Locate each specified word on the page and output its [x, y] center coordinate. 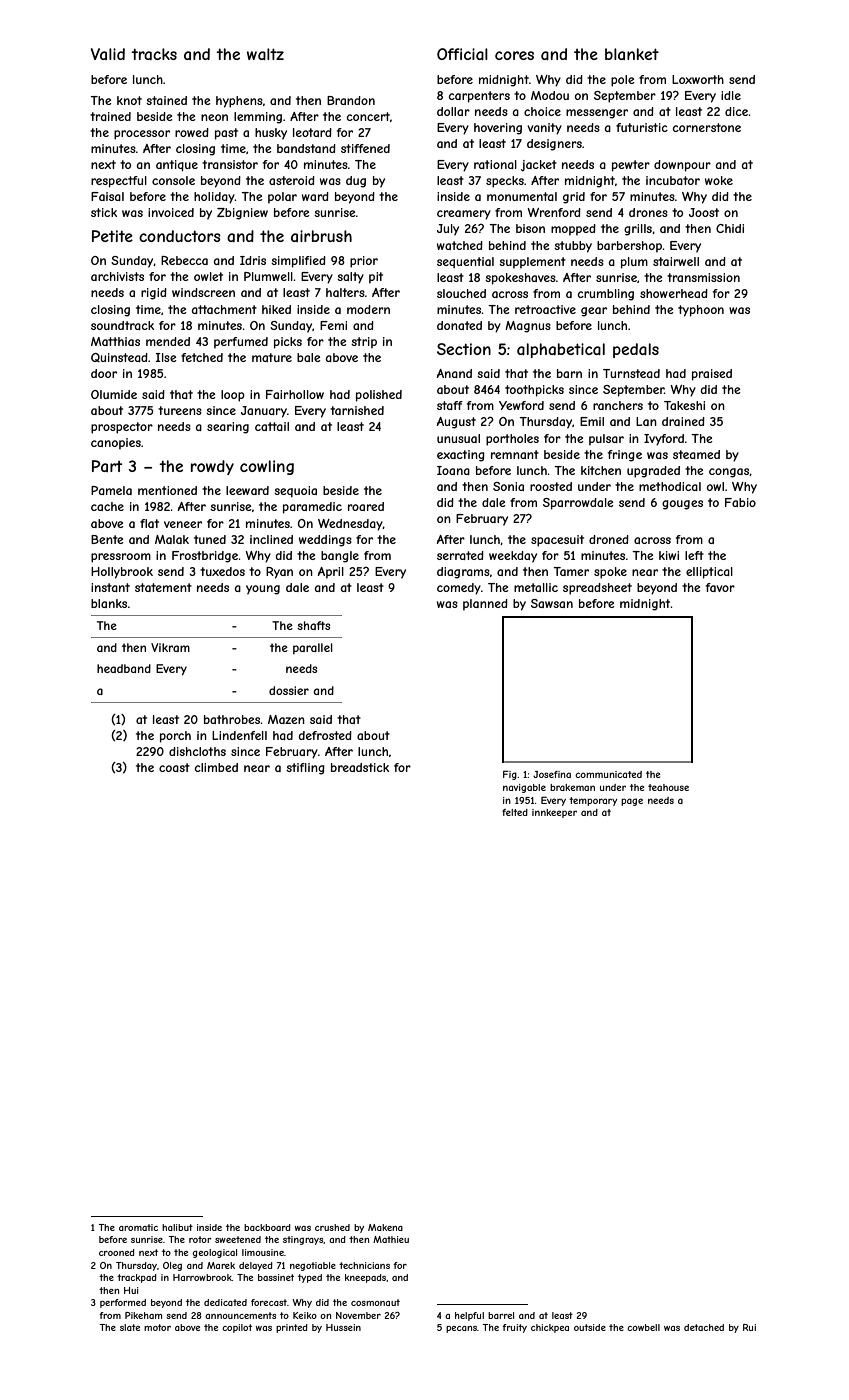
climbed [216, 767]
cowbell [643, 1327]
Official [462, 54]
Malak [172, 539]
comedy [459, 589]
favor [720, 587]
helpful [469, 1316]
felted [515, 812]
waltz [265, 54]
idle [731, 95]
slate [130, 1327]
